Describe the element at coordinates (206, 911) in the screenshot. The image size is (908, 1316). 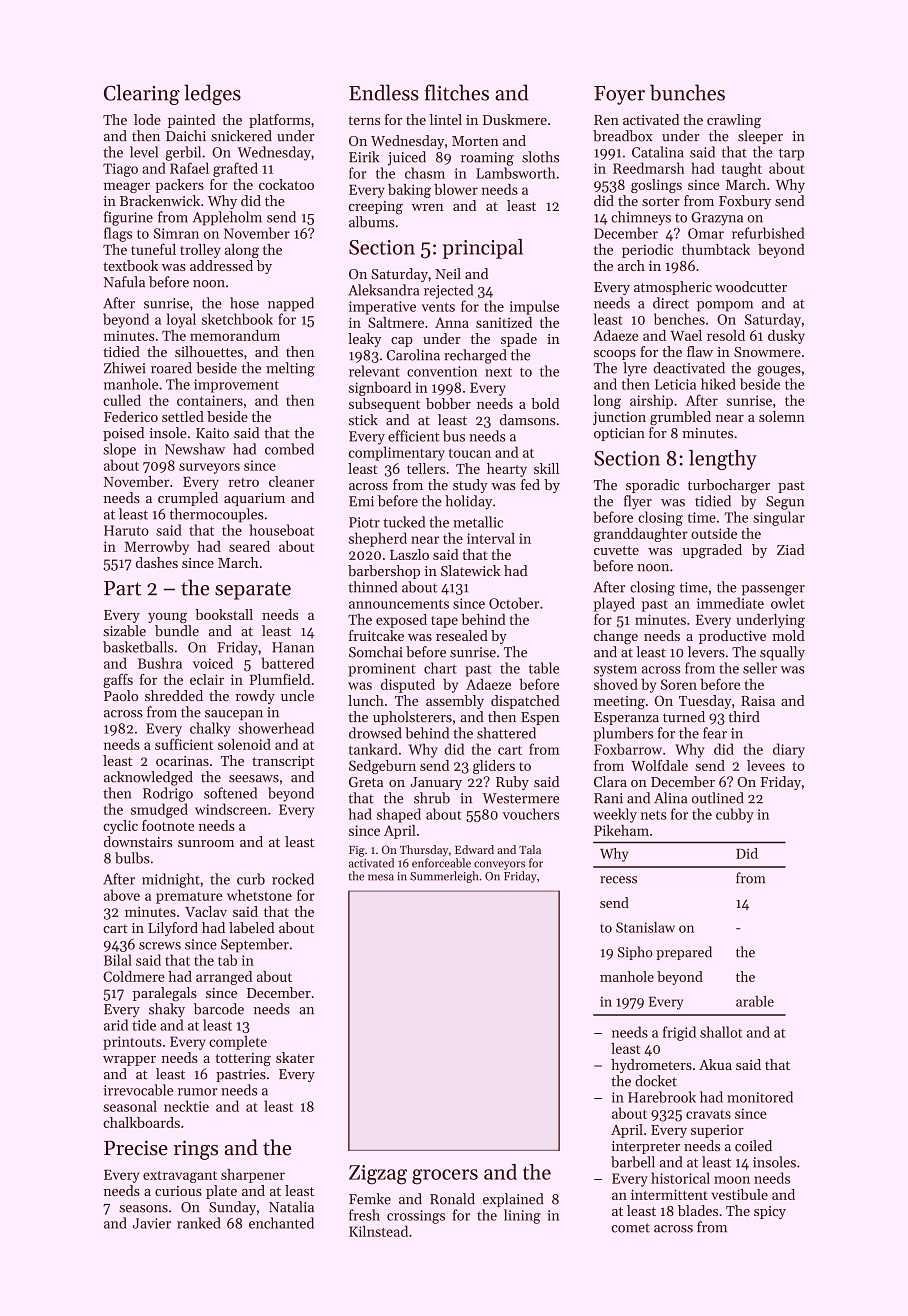
I see `Vaclav` at that location.
